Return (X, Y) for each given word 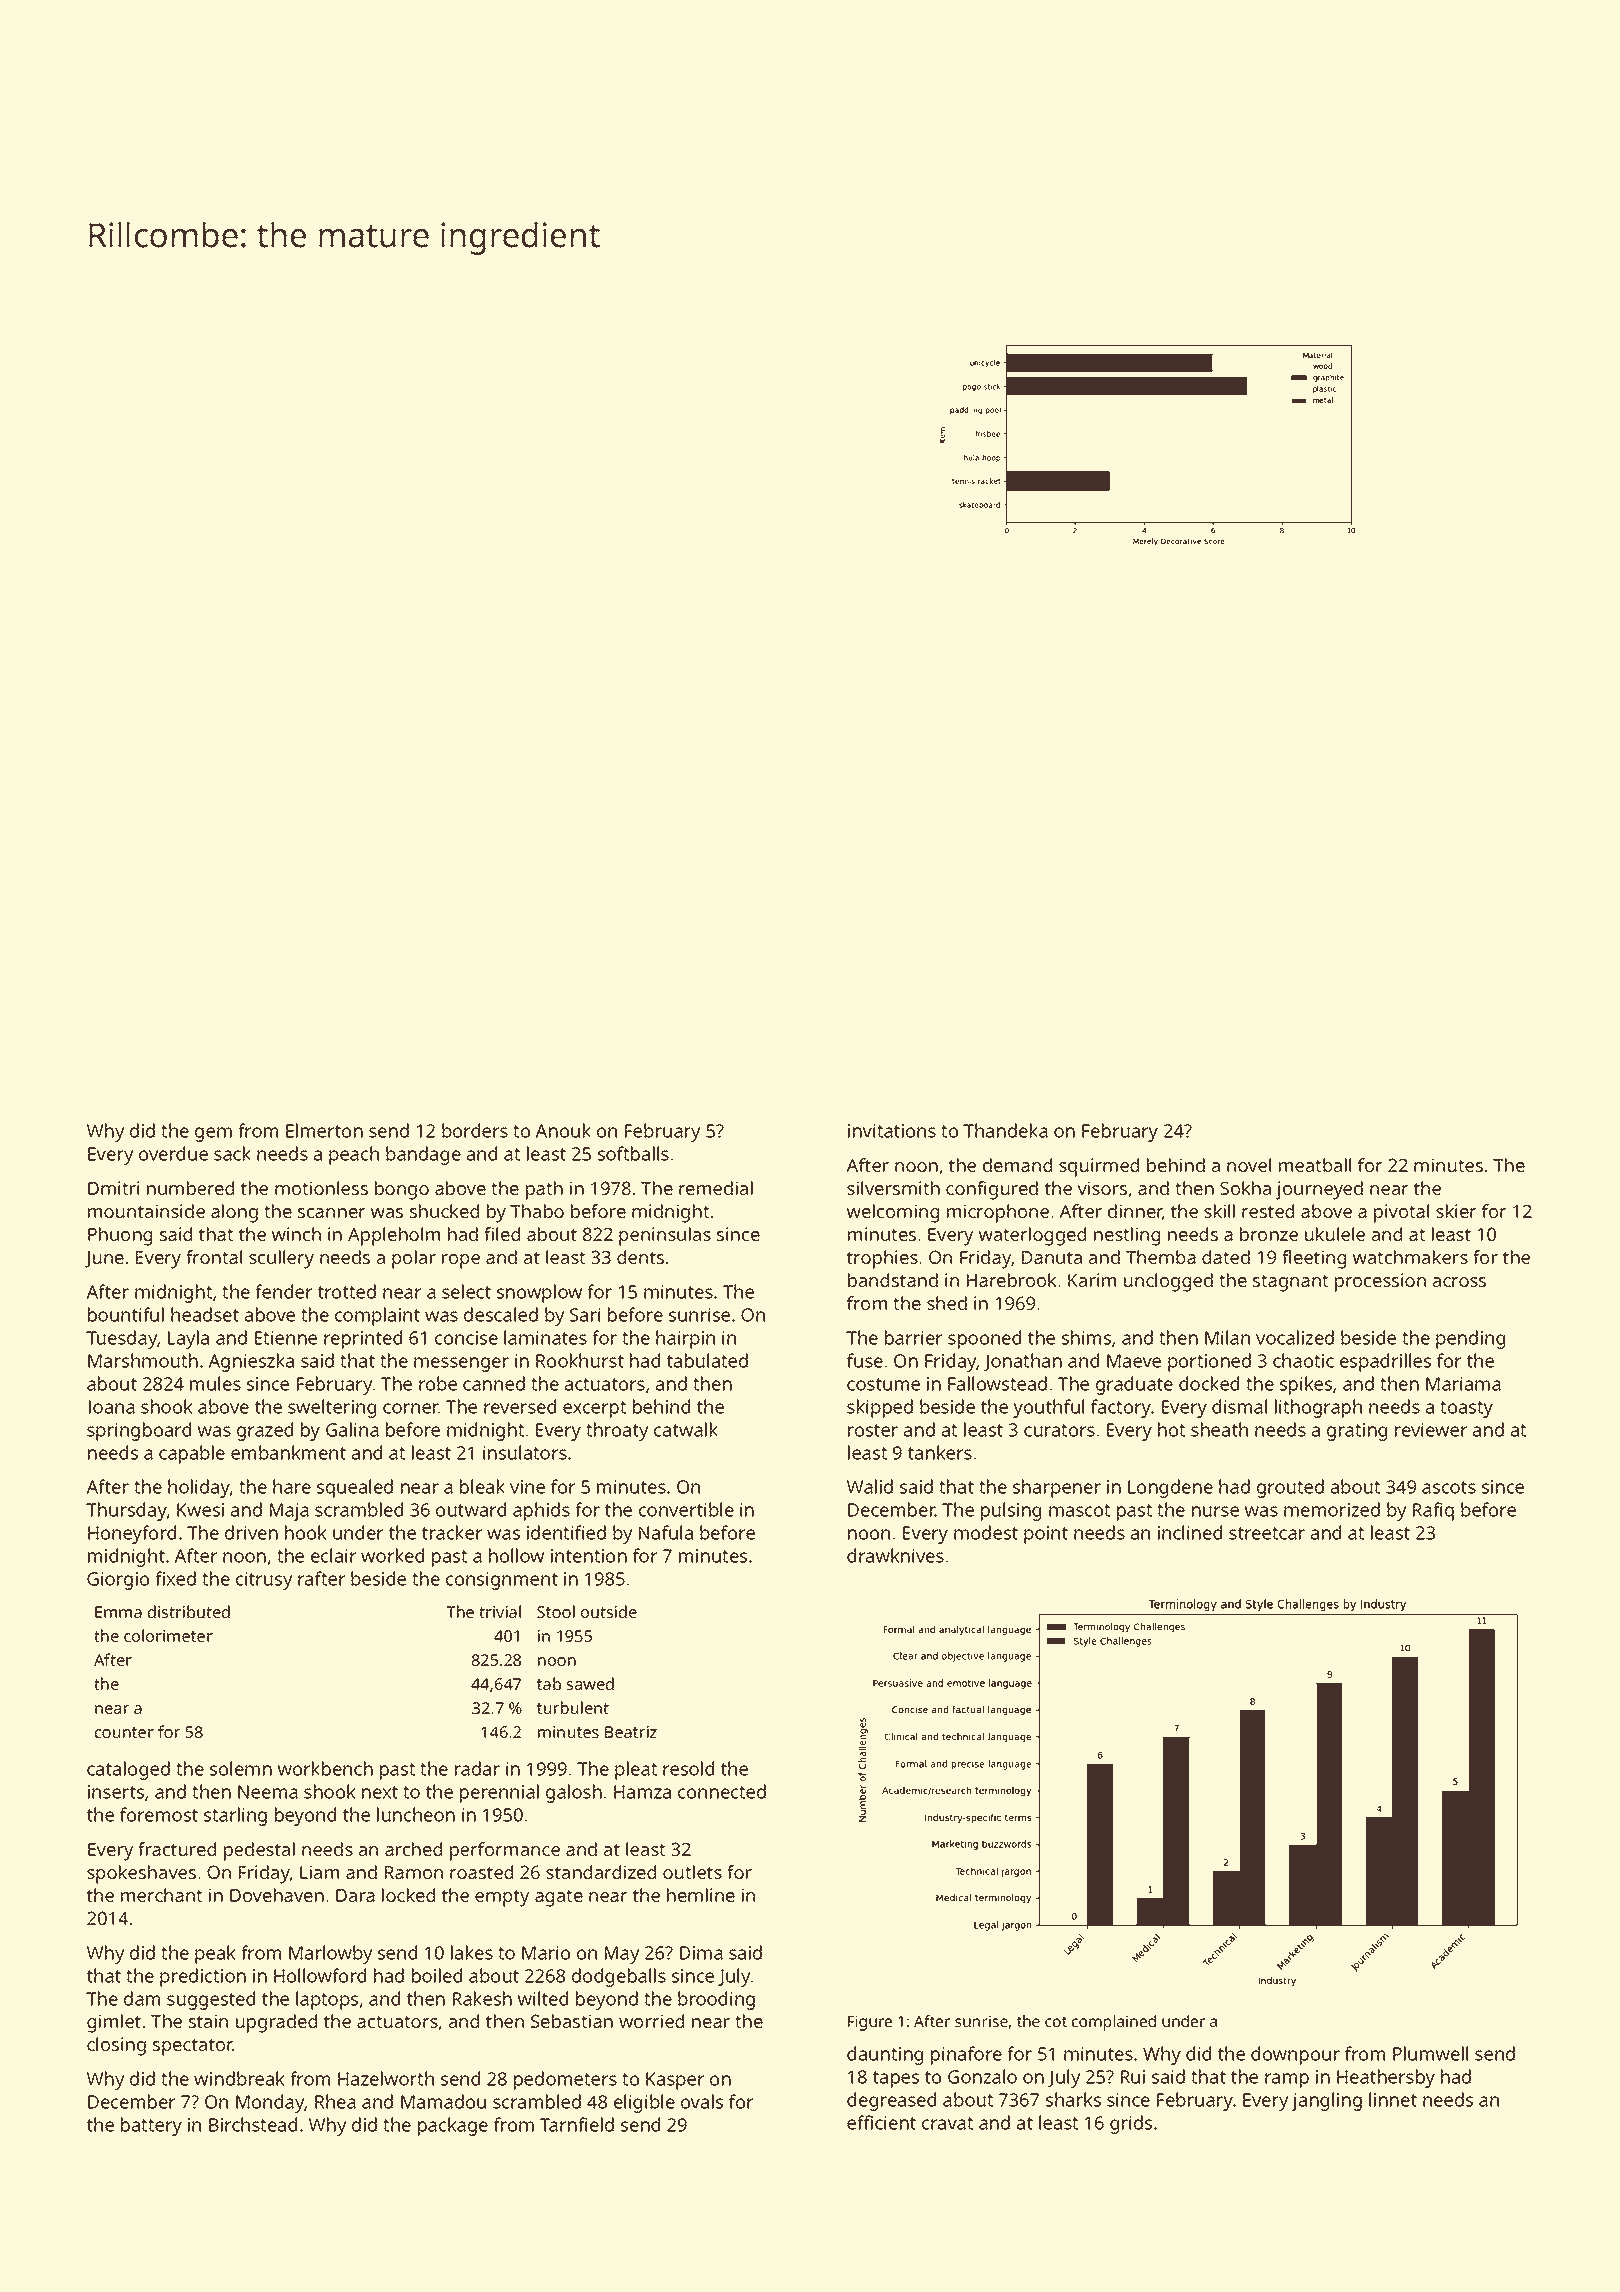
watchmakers (1410, 1257)
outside (609, 1611)
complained (1114, 2023)
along (234, 1213)
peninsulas (665, 1236)
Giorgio (118, 1581)
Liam (319, 1872)
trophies (882, 1259)
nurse (1215, 1511)
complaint (377, 1316)
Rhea (335, 2101)
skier (1456, 1211)
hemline (701, 1895)
